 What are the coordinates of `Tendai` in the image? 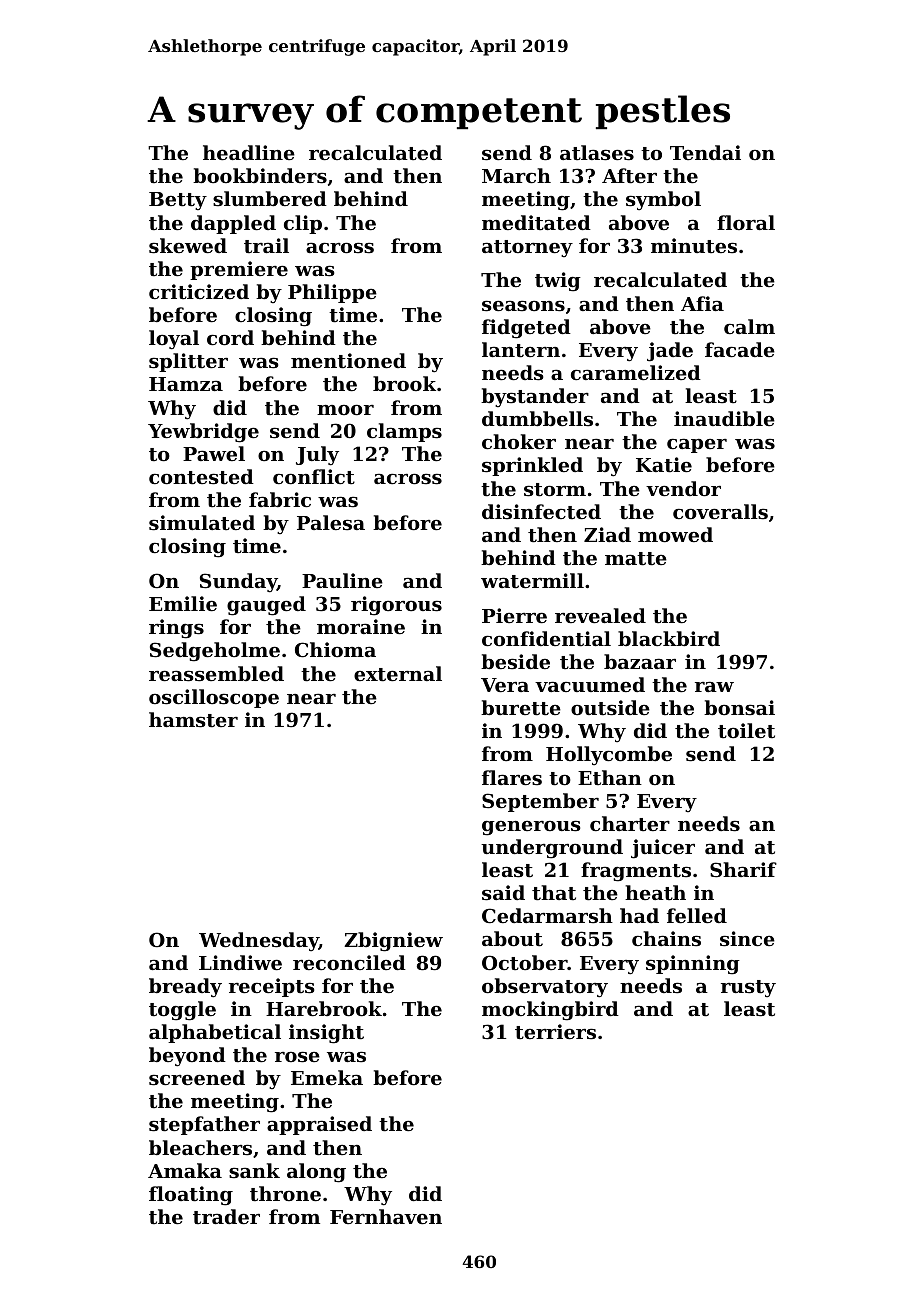 It's located at (705, 152).
